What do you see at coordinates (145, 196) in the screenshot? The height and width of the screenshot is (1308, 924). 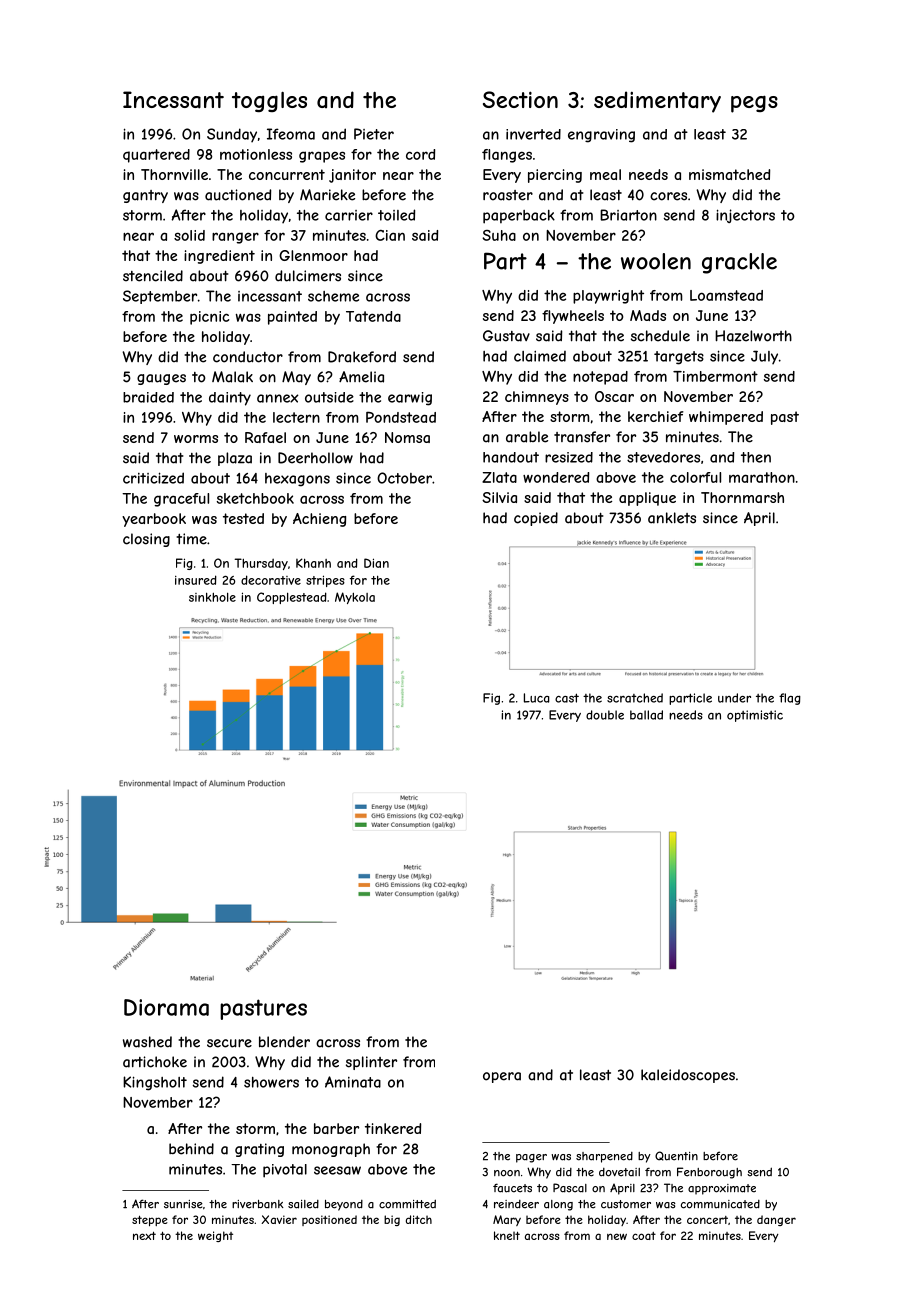 I see `gantry` at bounding box center [145, 196].
